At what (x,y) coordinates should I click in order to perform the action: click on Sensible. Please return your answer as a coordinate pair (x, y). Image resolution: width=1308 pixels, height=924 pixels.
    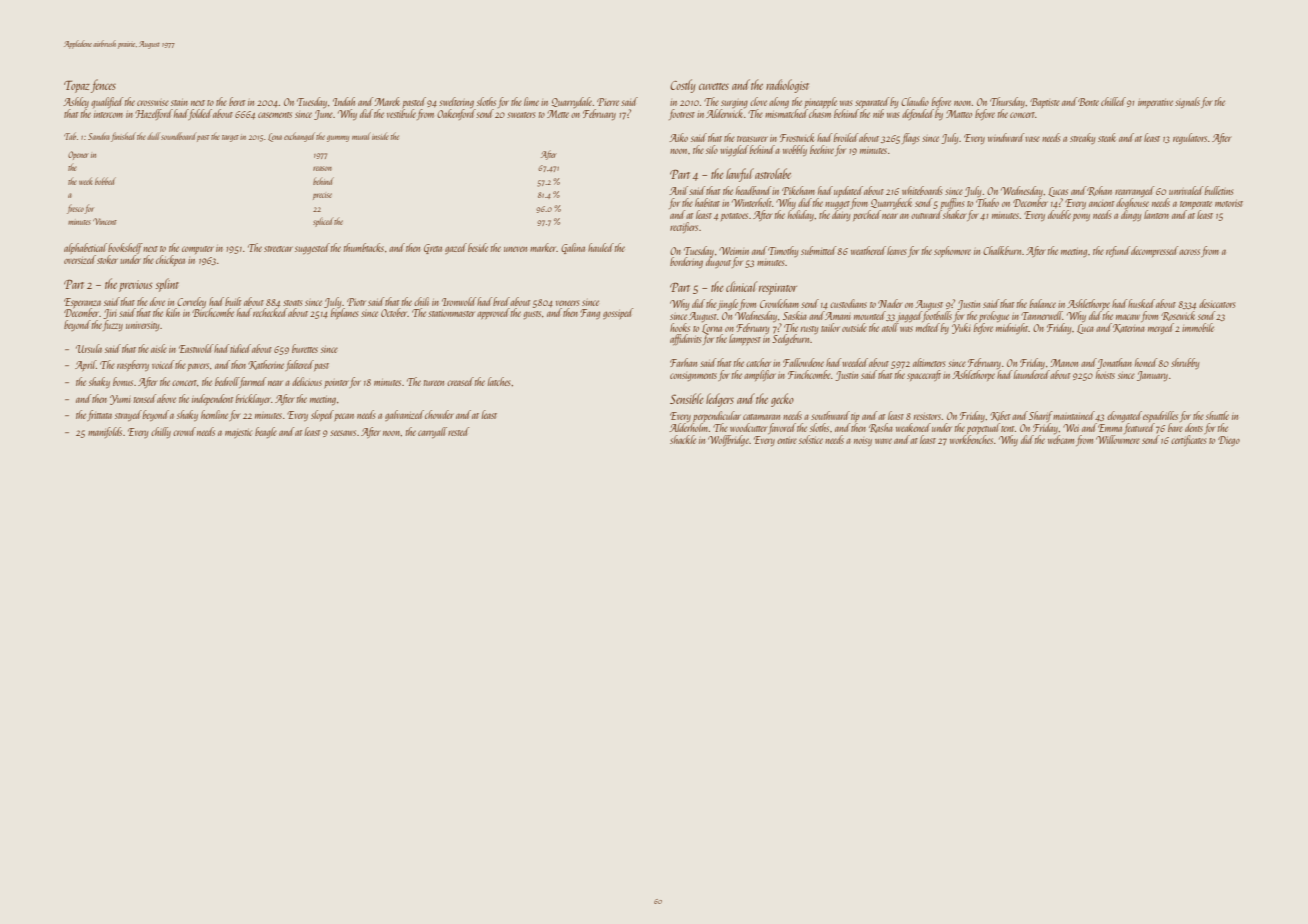
    Looking at the image, I should click on (687, 398).
